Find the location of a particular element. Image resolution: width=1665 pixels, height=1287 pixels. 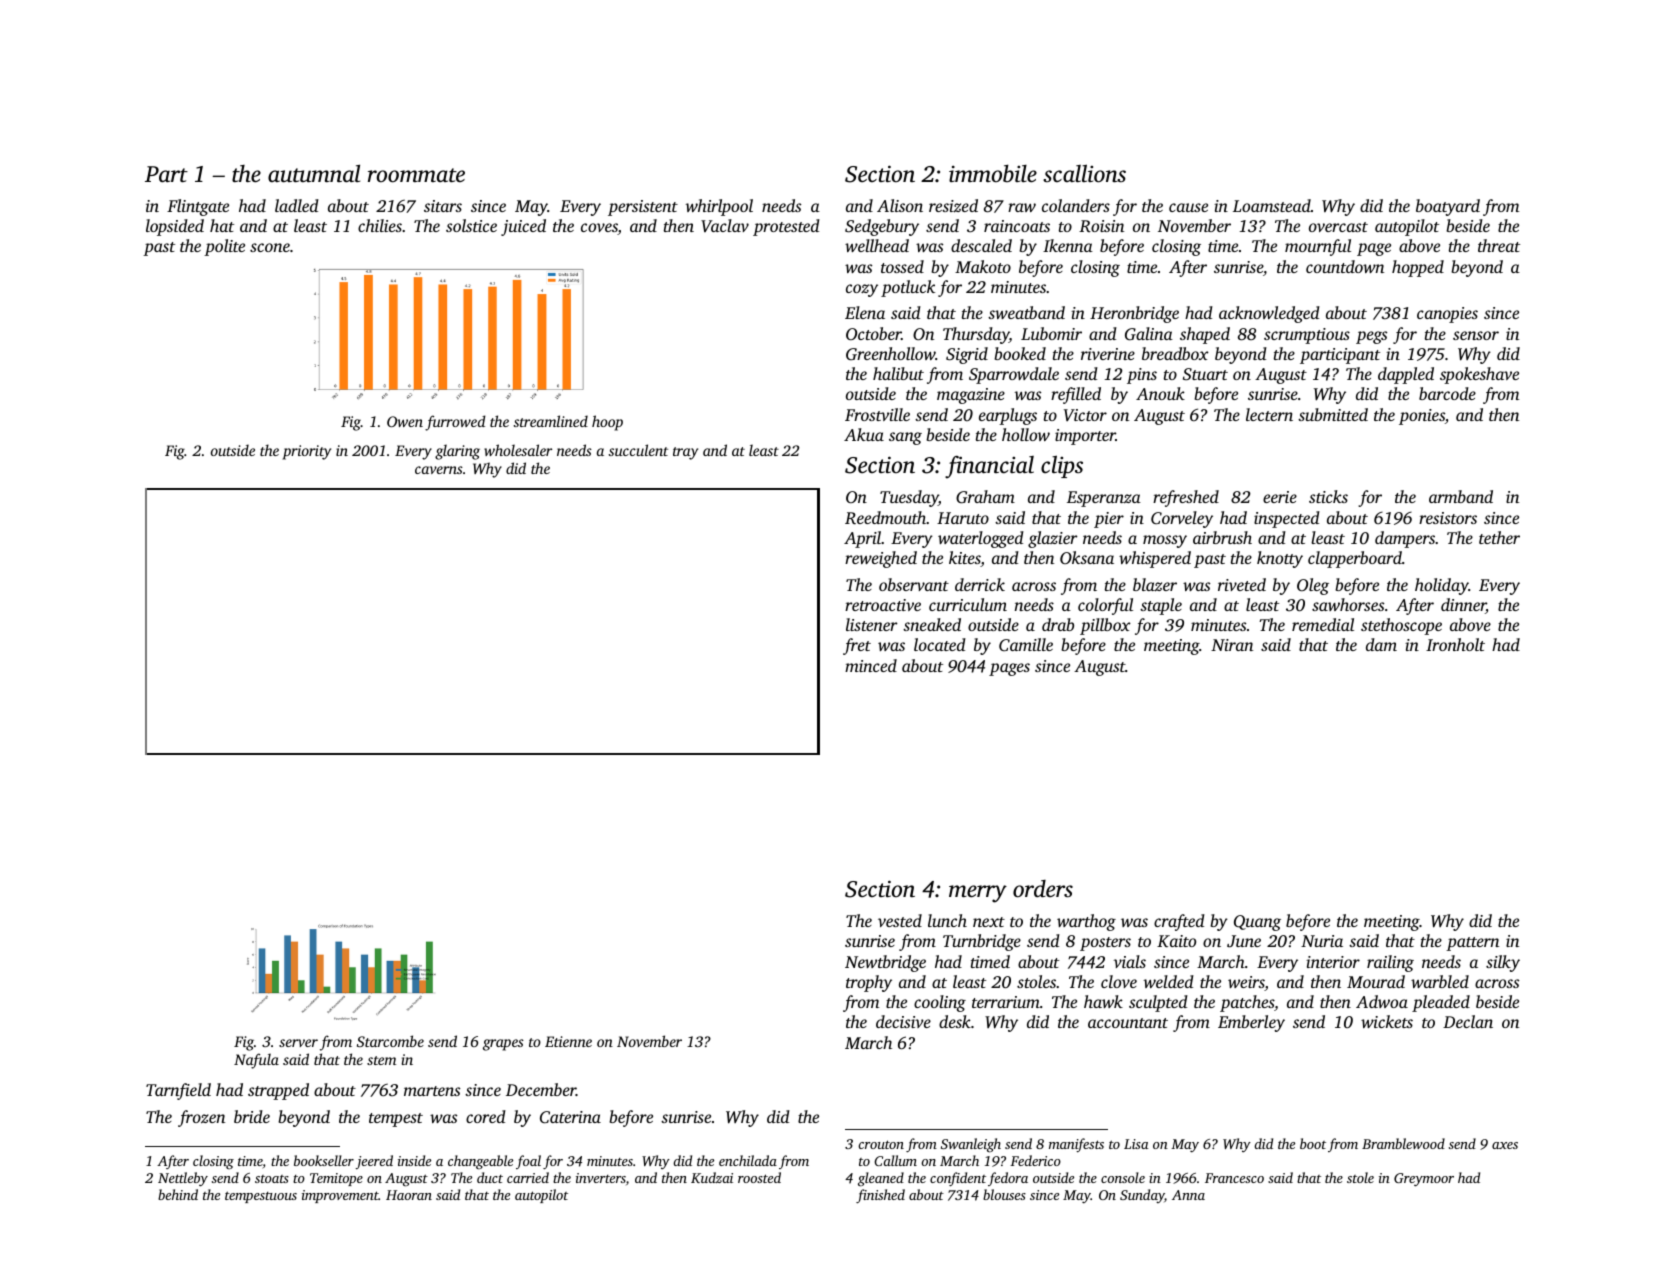

server is located at coordinates (298, 1043).
